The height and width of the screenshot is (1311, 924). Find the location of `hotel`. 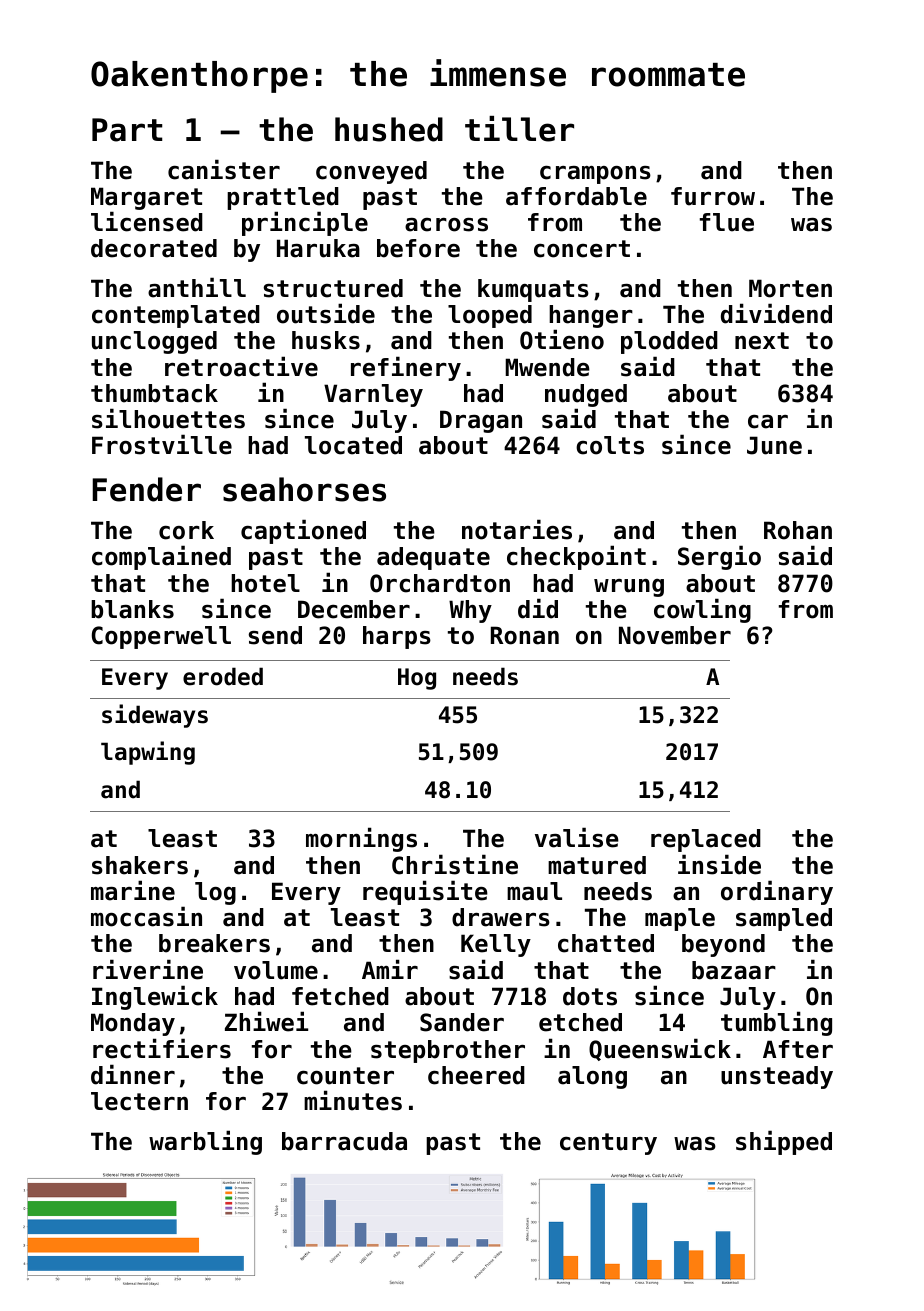

hotel is located at coordinates (265, 583).
